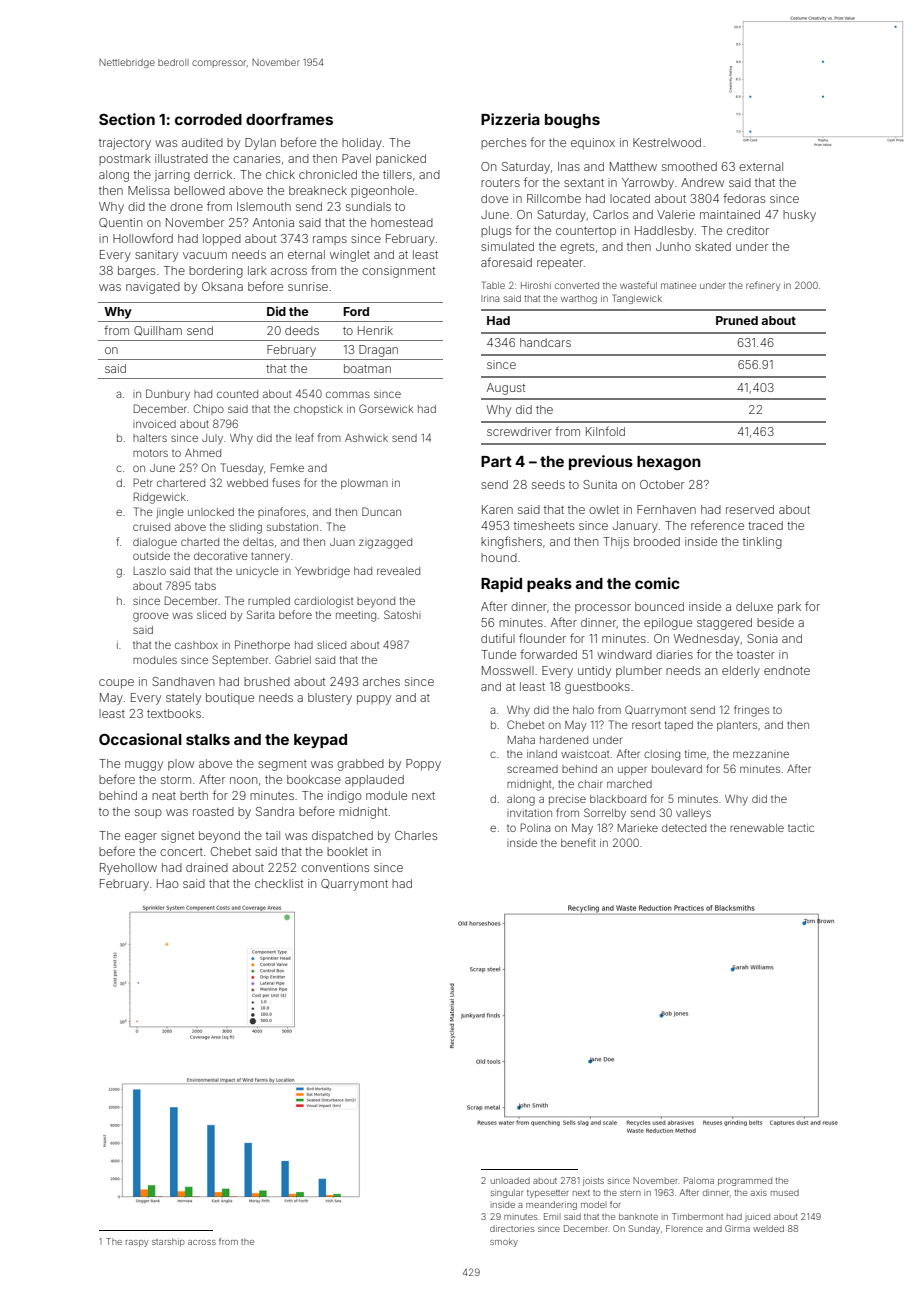  What do you see at coordinates (510, 119) in the screenshot?
I see `Pizzeria` at bounding box center [510, 119].
